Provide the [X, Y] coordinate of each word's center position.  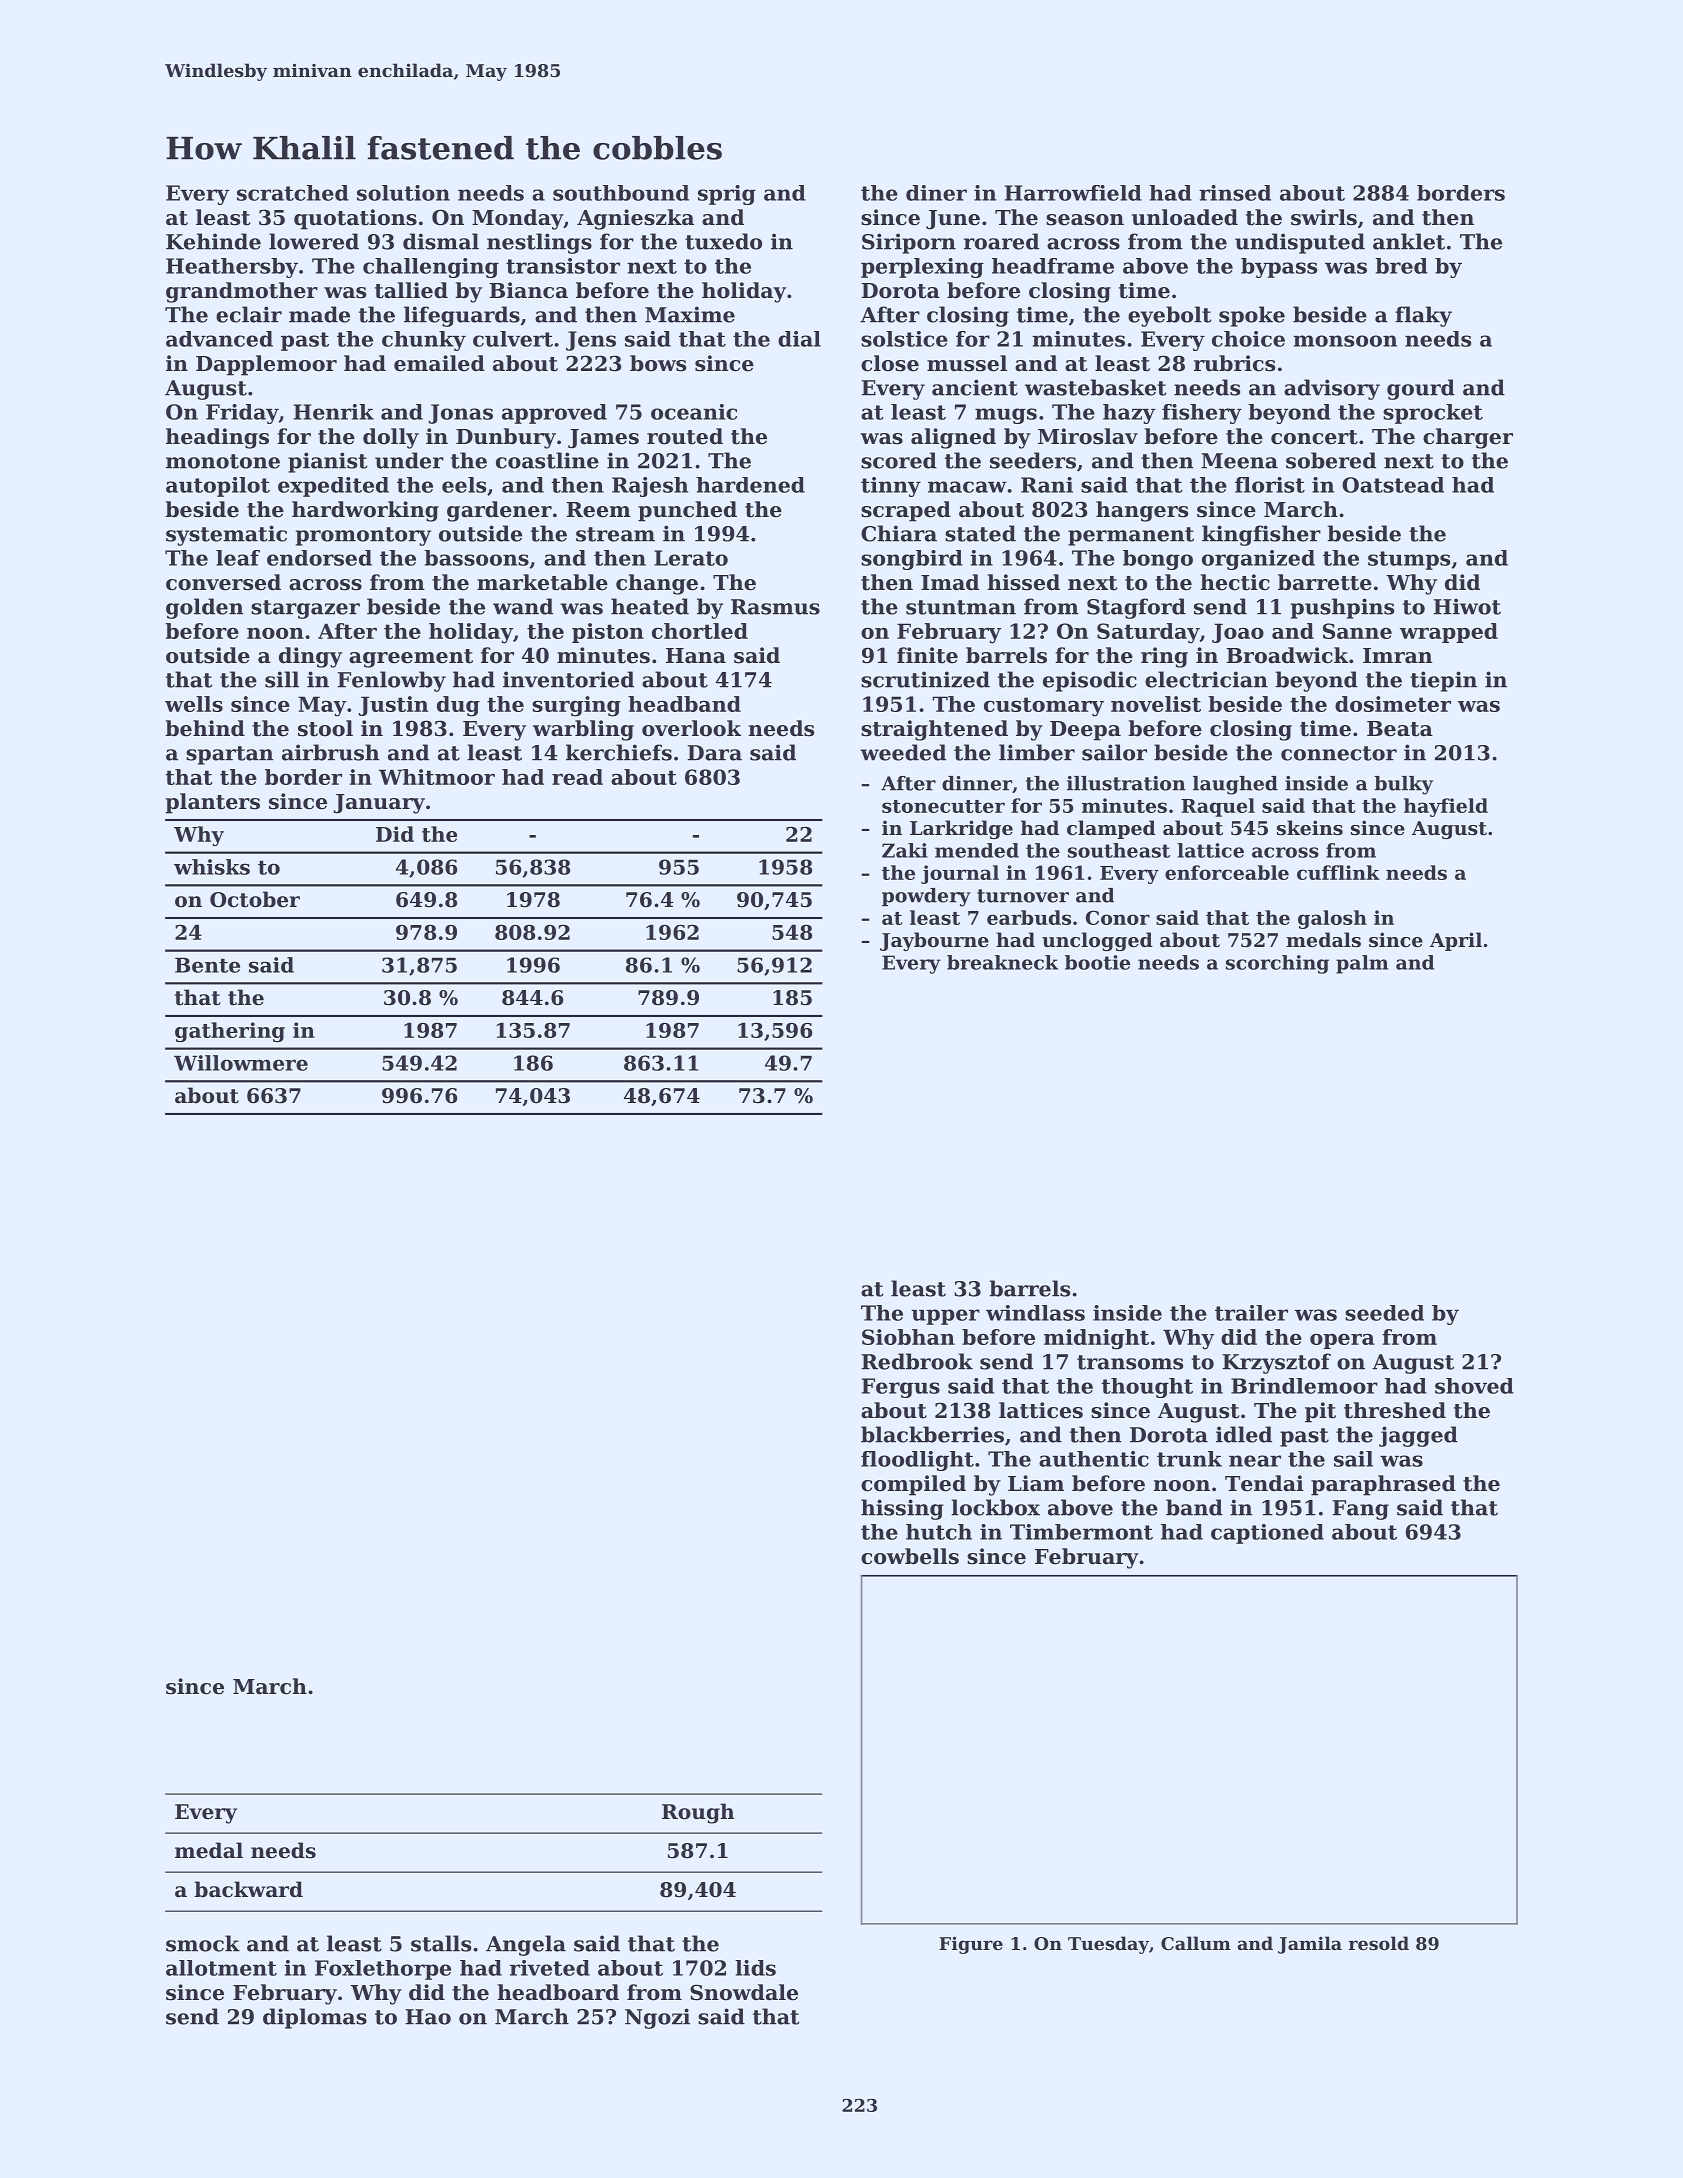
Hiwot [1467, 606]
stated [980, 533]
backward [248, 1889]
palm [1362, 964]
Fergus [901, 1388]
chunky [424, 341]
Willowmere [241, 1063]
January [379, 804]
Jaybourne [934, 941]
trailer [1251, 1313]
